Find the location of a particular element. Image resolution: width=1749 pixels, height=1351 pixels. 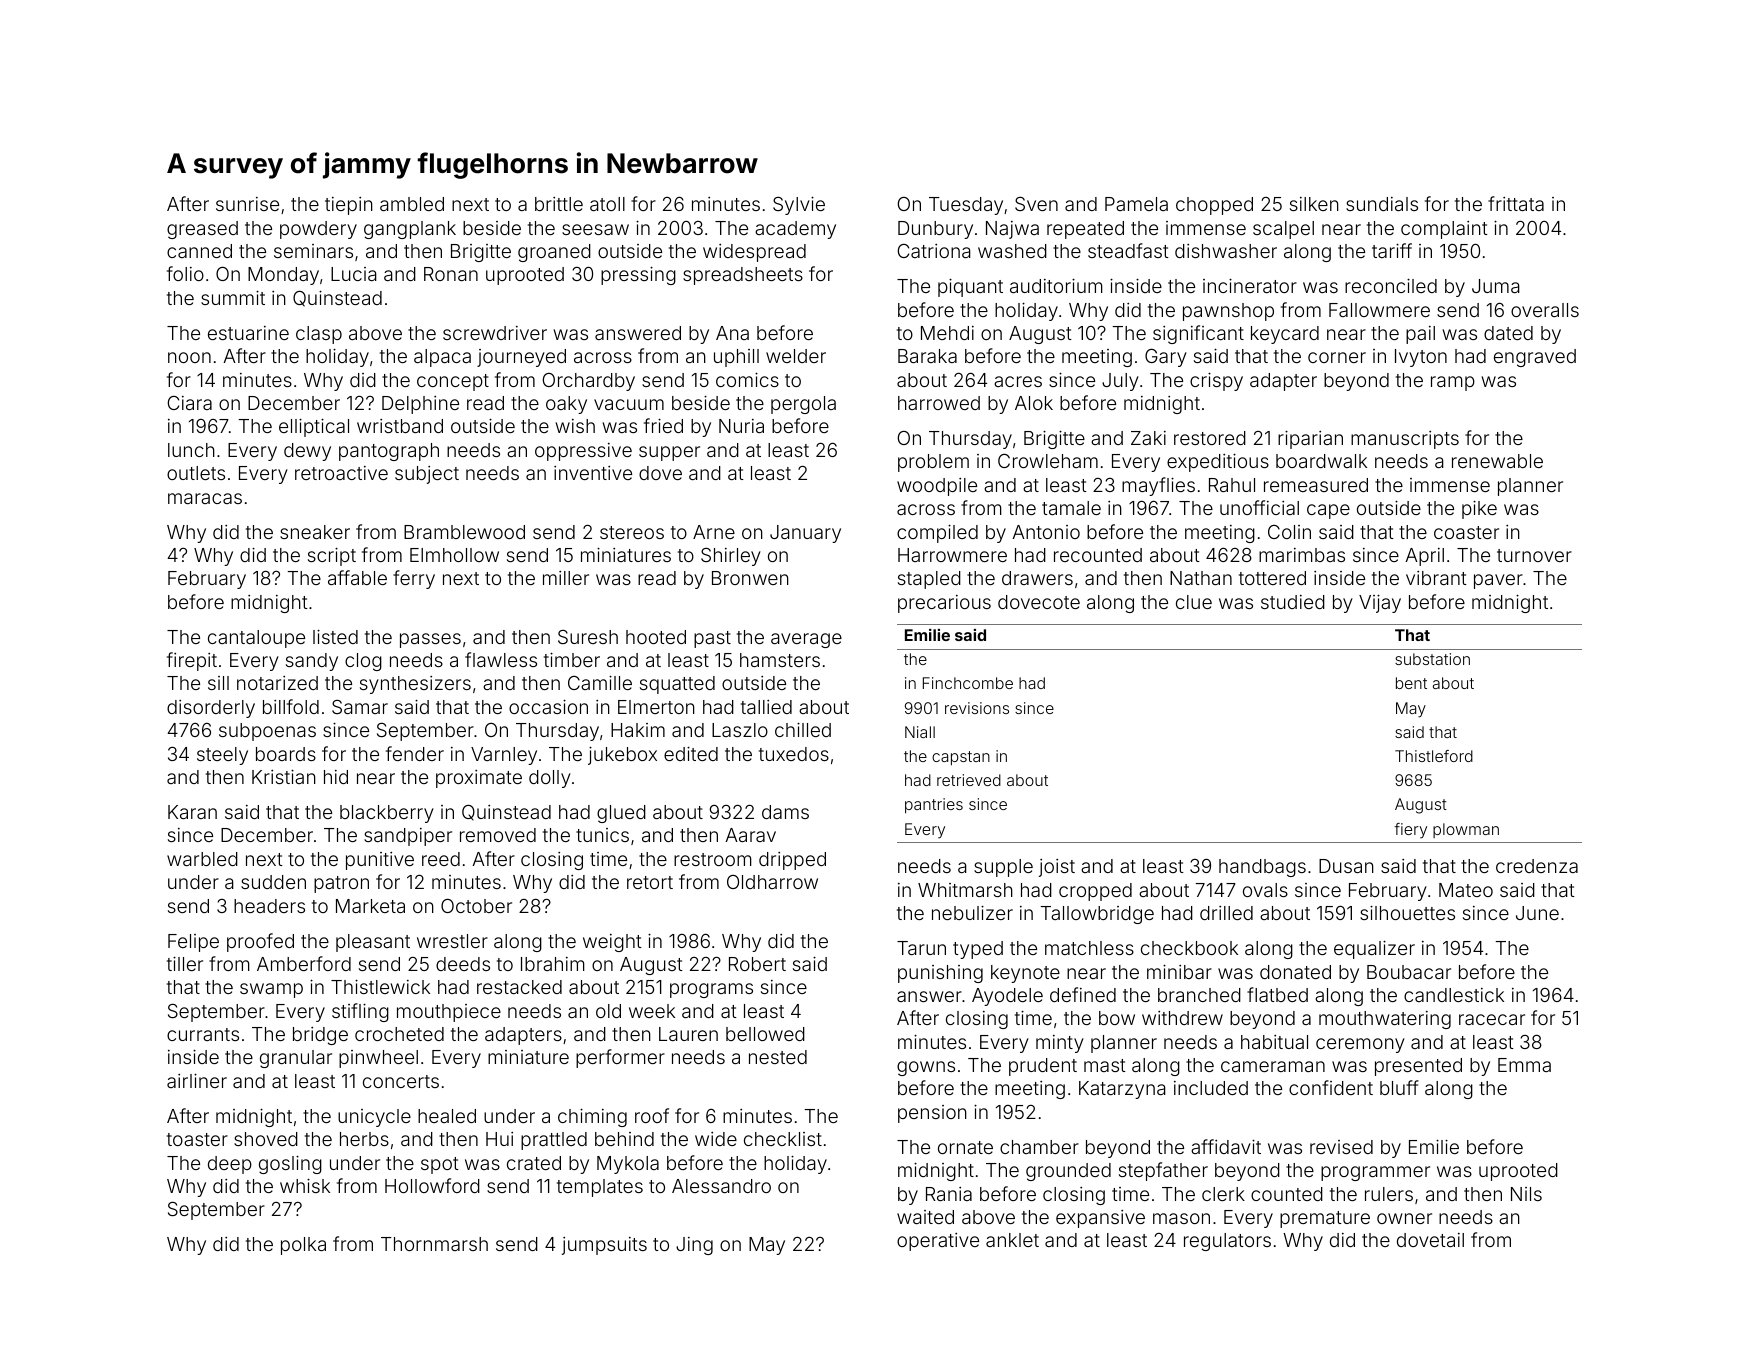

January is located at coordinates (805, 534).
